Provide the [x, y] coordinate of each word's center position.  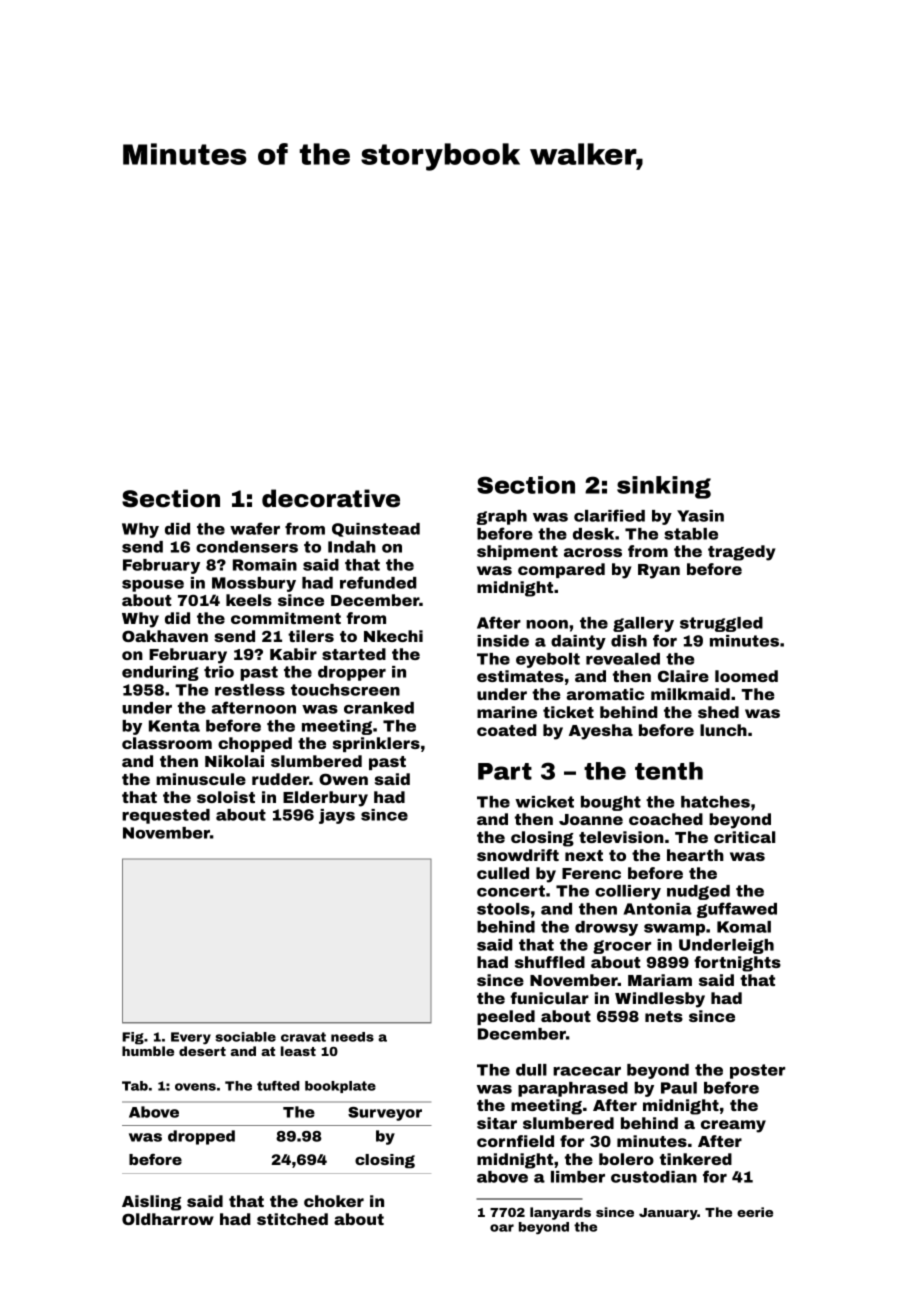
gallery [643, 624]
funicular [549, 998]
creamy [733, 1126]
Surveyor [385, 1114]
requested [166, 816]
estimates [520, 676]
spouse [153, 586]
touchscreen [345, 690]
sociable [245, 1037]
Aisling [151, 1203]
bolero [626, 1159]
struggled [721, 624]
